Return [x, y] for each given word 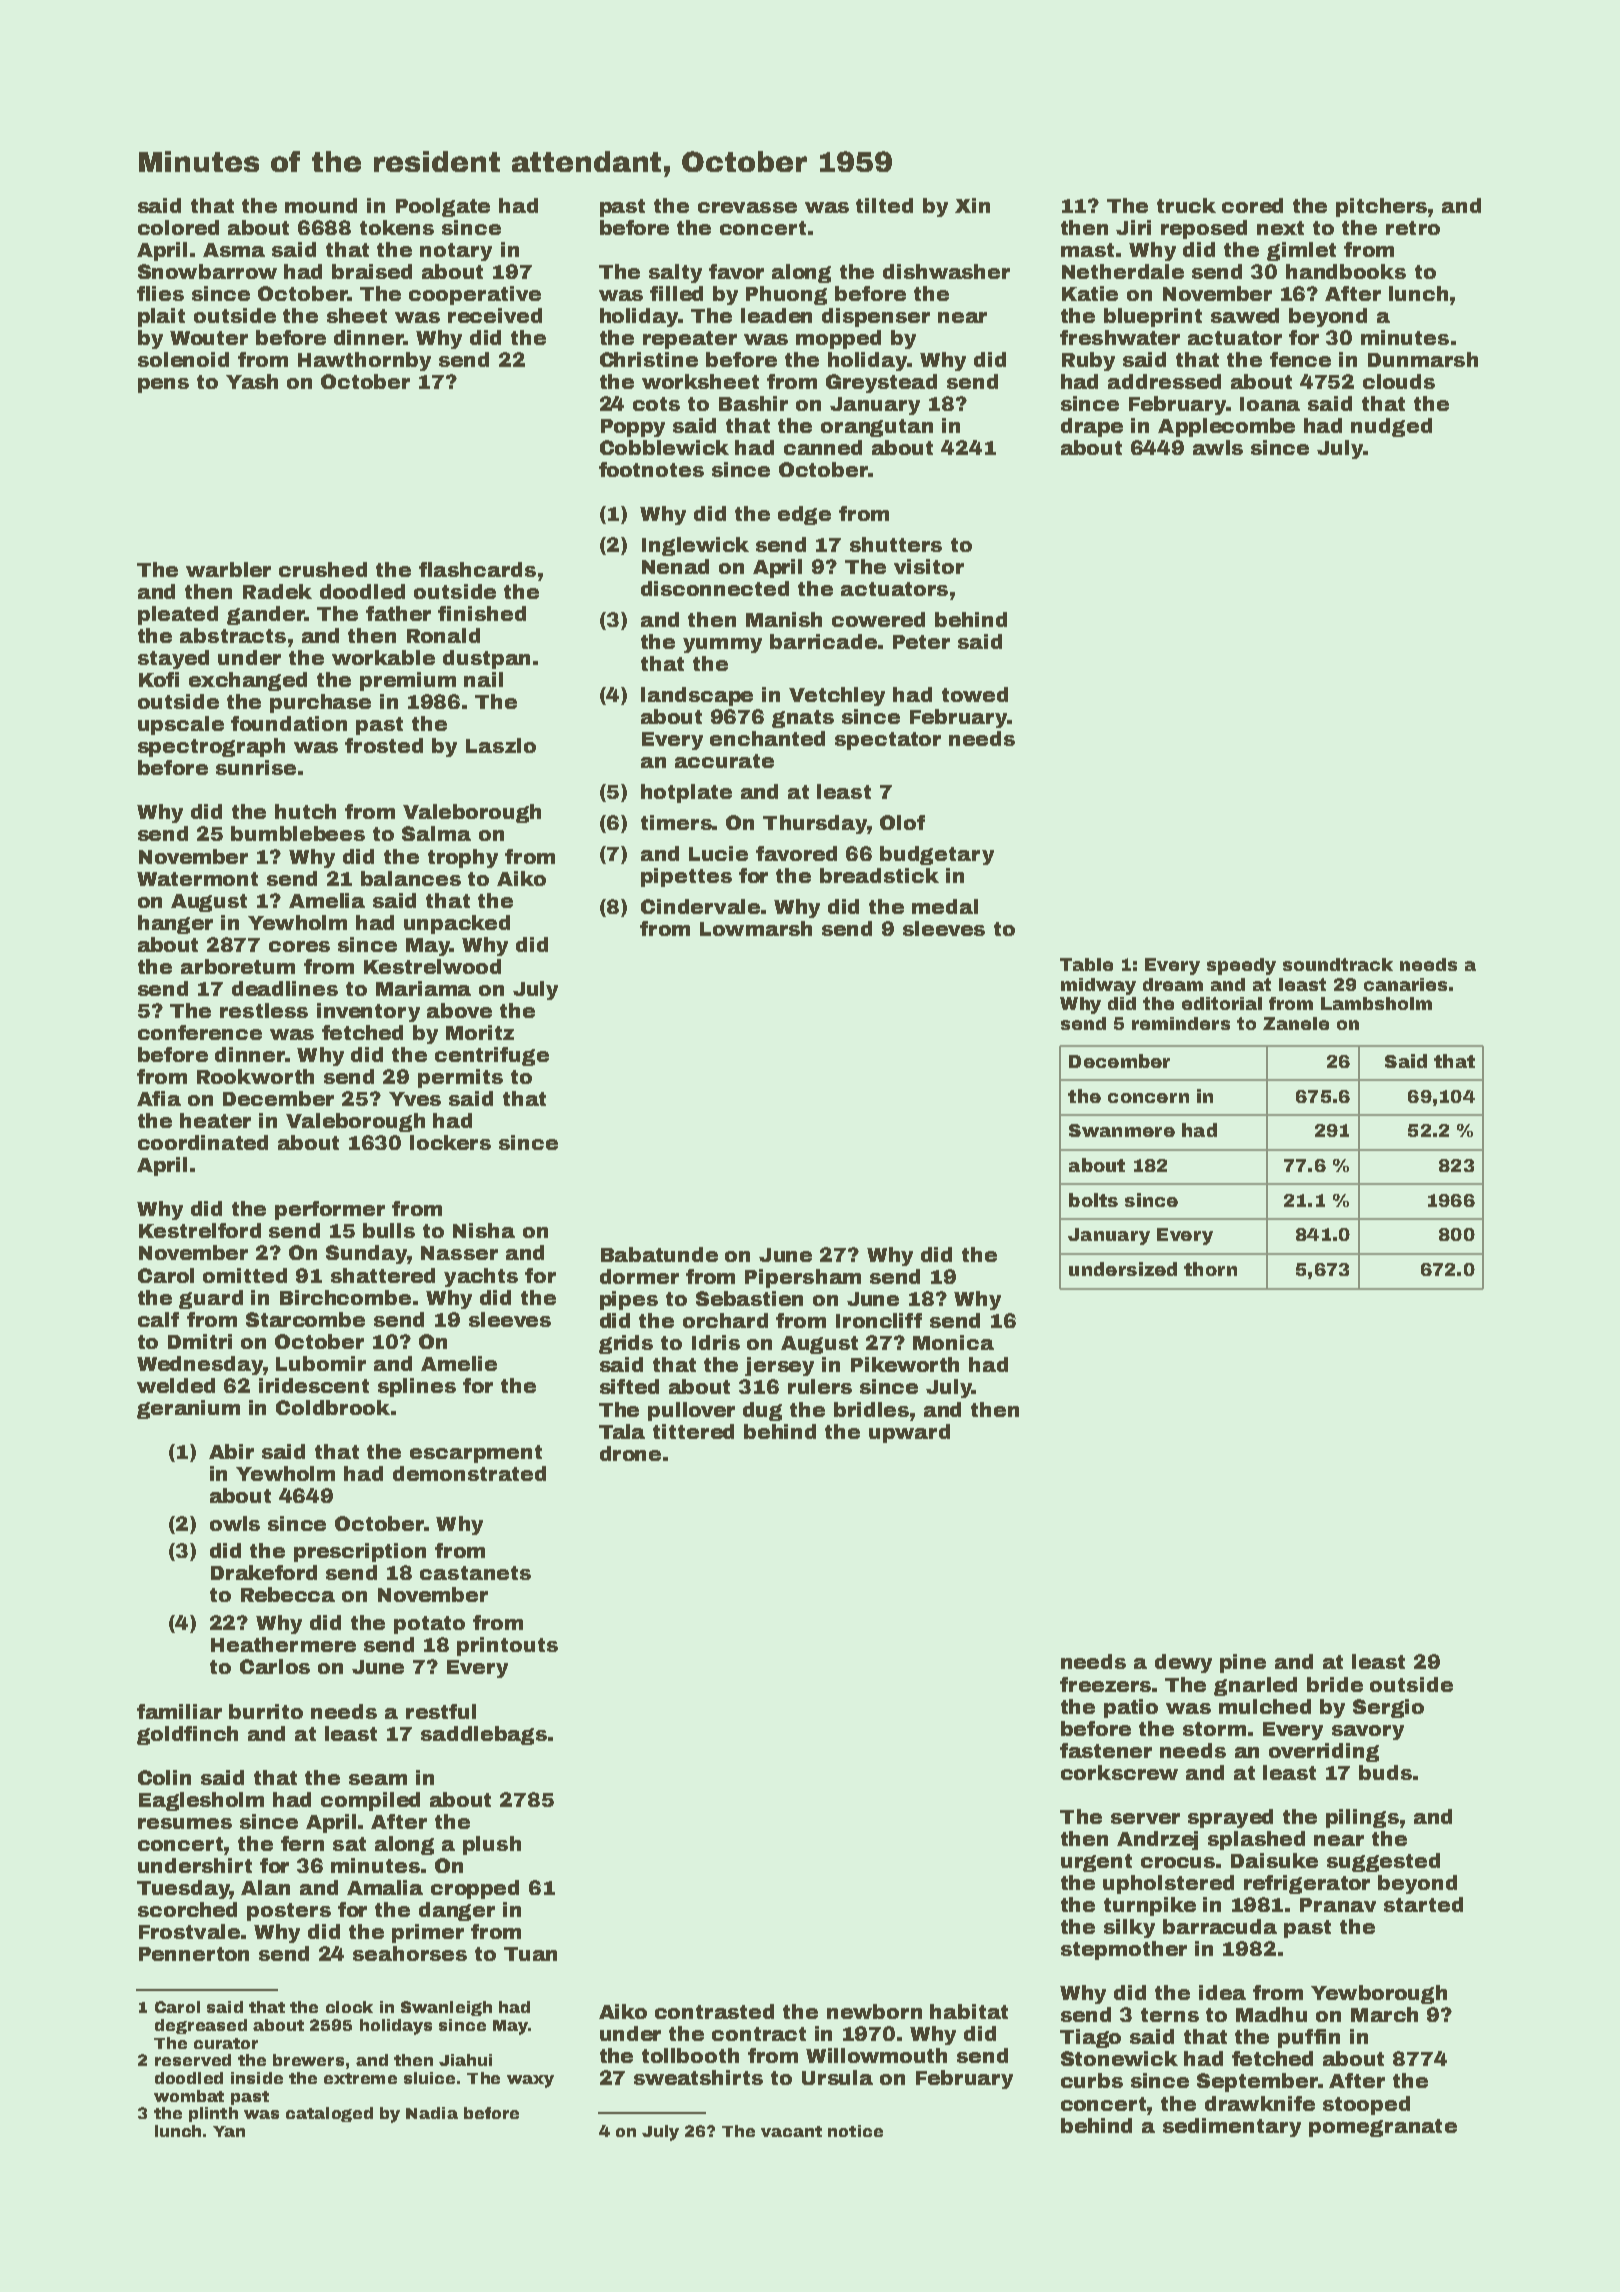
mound [321, 205]
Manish [784, 619]
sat [349, 1844]
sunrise [256, 767]
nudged [1391, 427]
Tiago [1090, 2038]
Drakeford [264, 1572]
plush [492, 1845]
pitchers [1381, 207]
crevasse [747, 207]
